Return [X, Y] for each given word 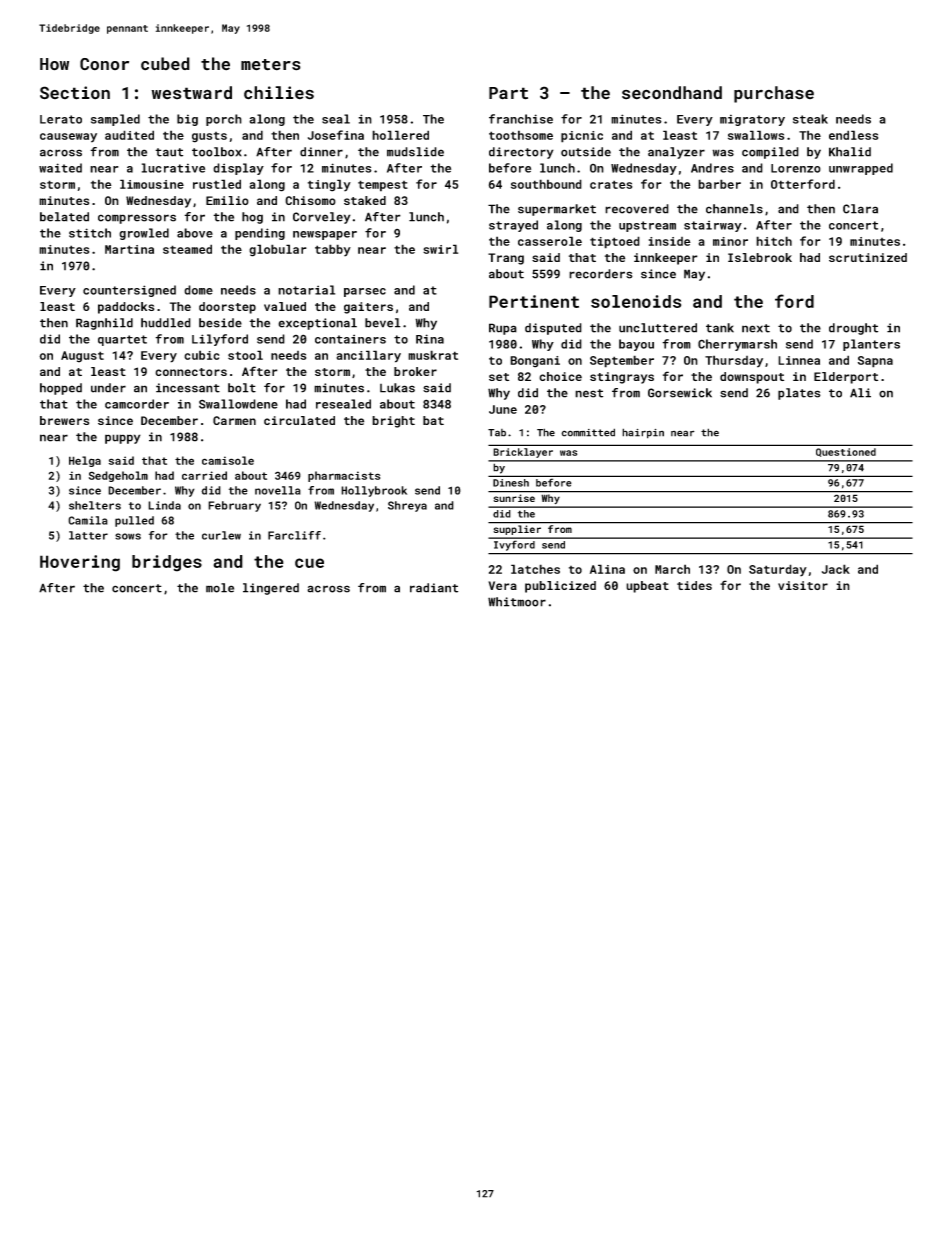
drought [853, 329]
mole [220, 588]
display [238, 169]
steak [810, 119]
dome [198, 290]
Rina [430, 339]
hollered [400, 135]
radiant [434, 588]
